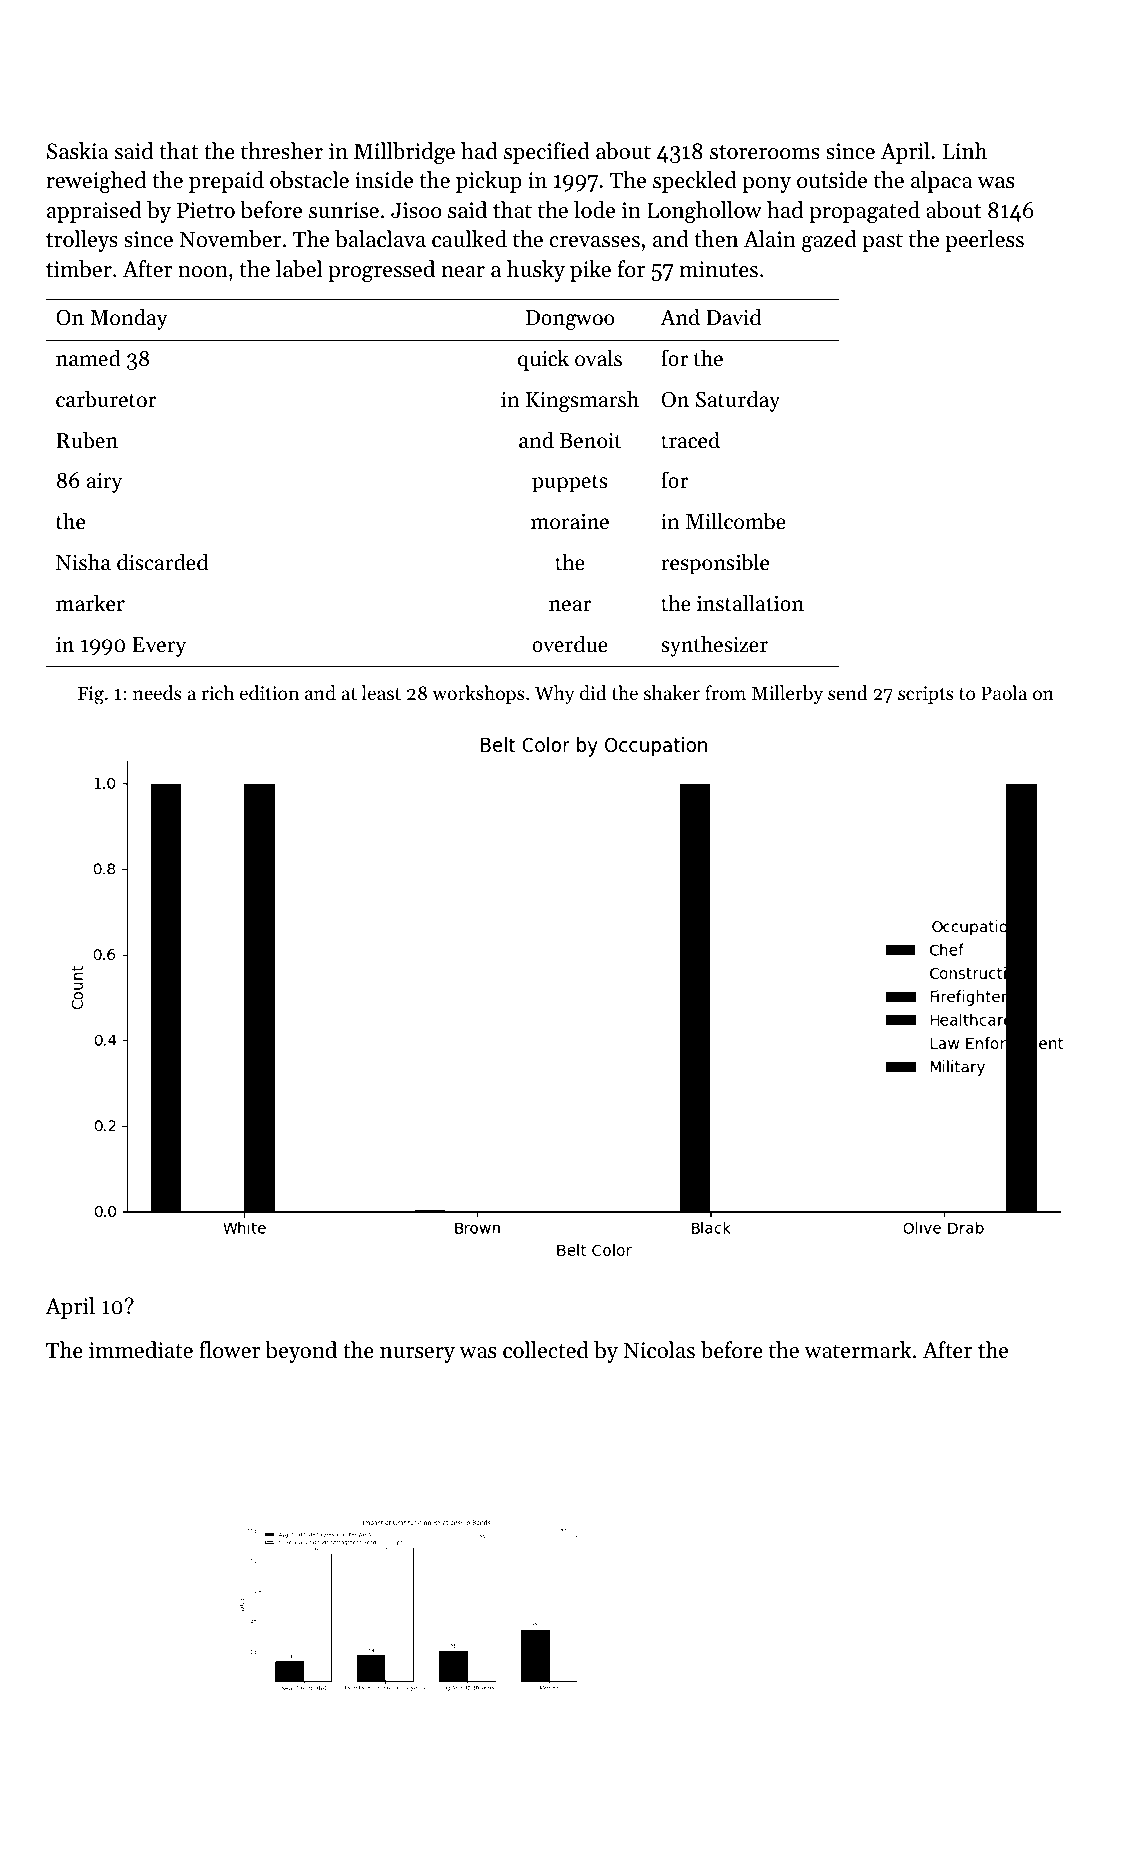  Describe the element at coordinates (269, 692) in the screenshot. I see `edition` at that location.
